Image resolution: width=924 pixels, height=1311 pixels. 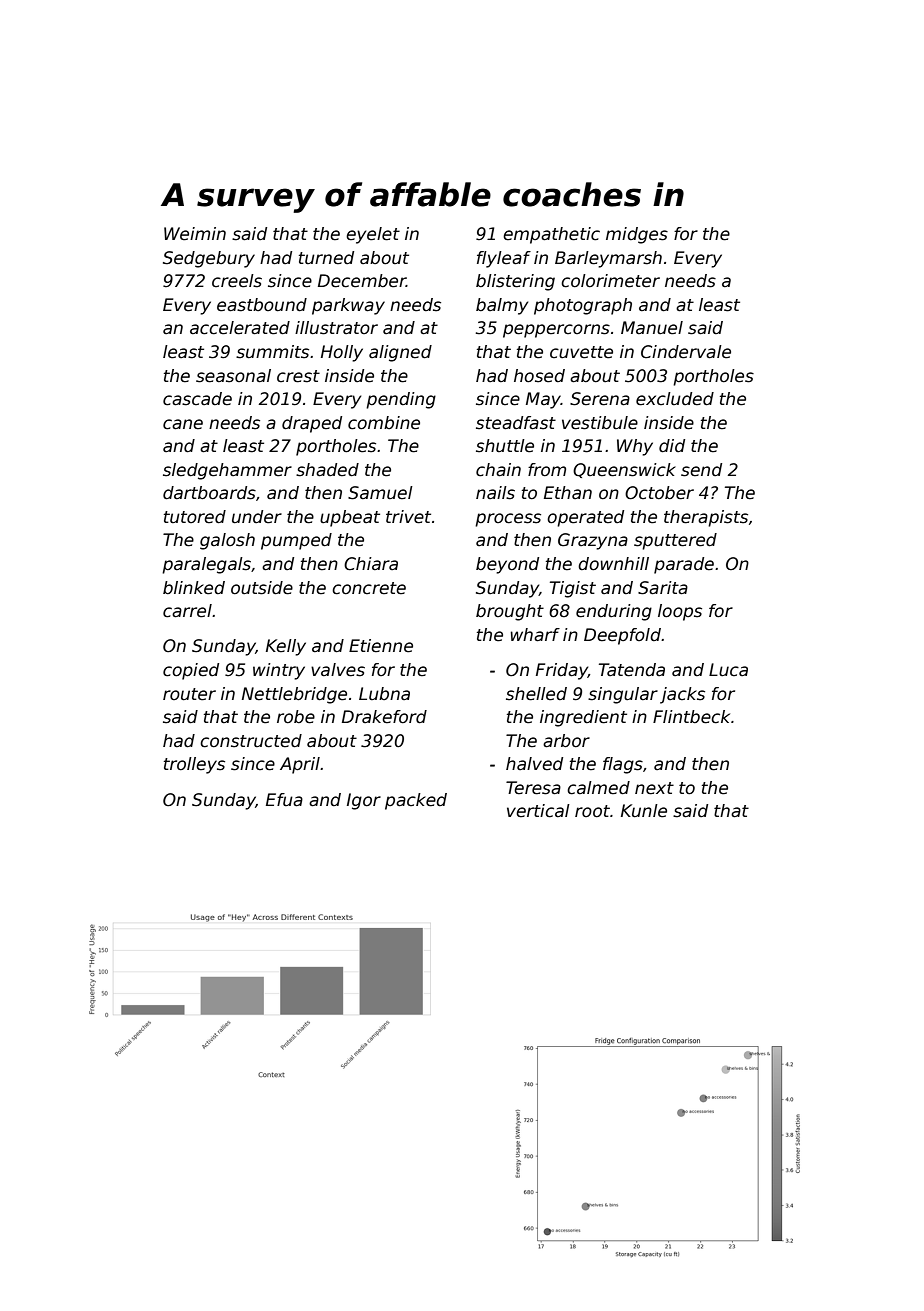 What do you see at coordinates (585, 518) in the screenshot?
I see `operated` at bounding box center [585, 518].
